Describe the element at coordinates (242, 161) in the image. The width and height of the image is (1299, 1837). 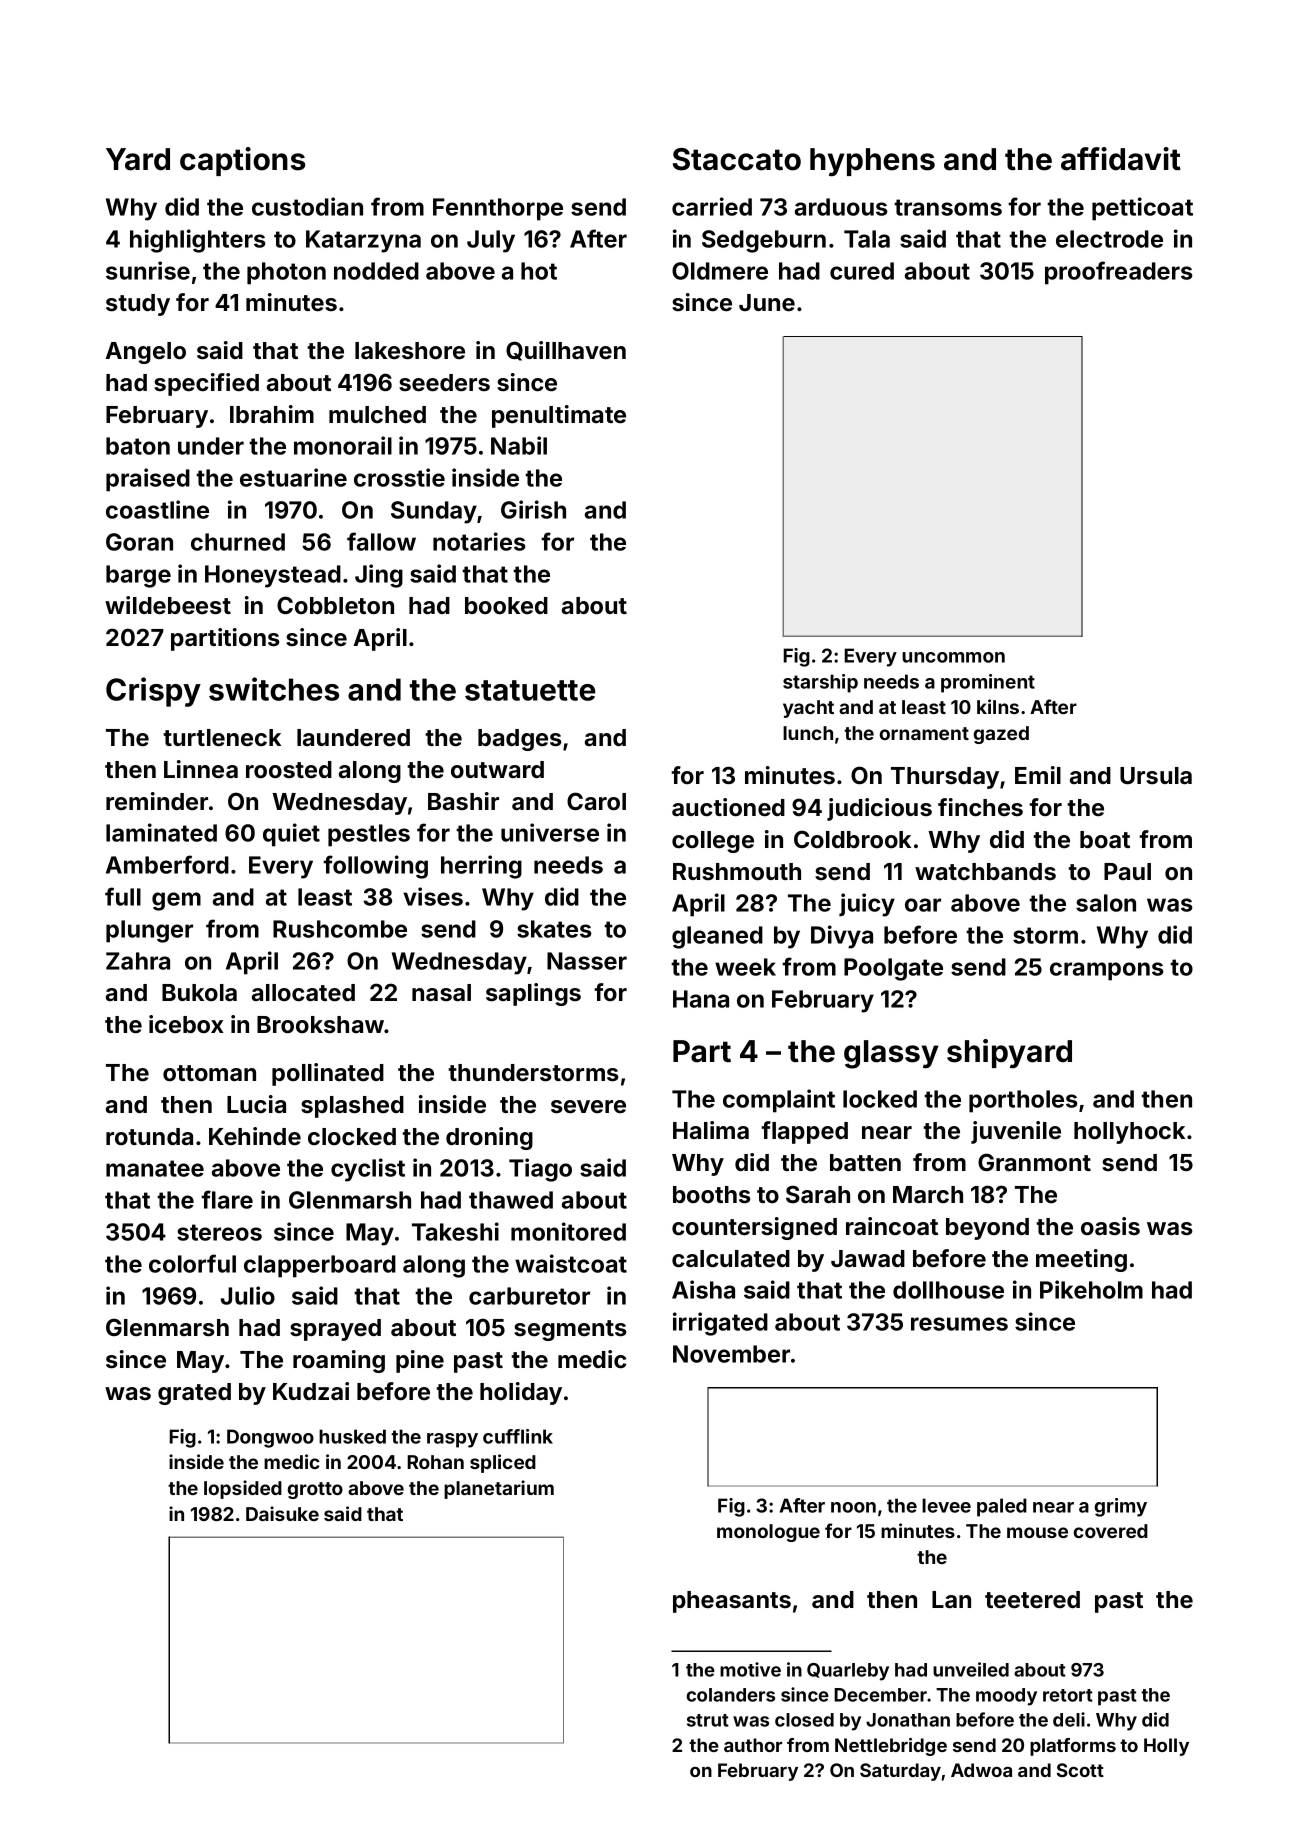
I see `captions` at that location.
